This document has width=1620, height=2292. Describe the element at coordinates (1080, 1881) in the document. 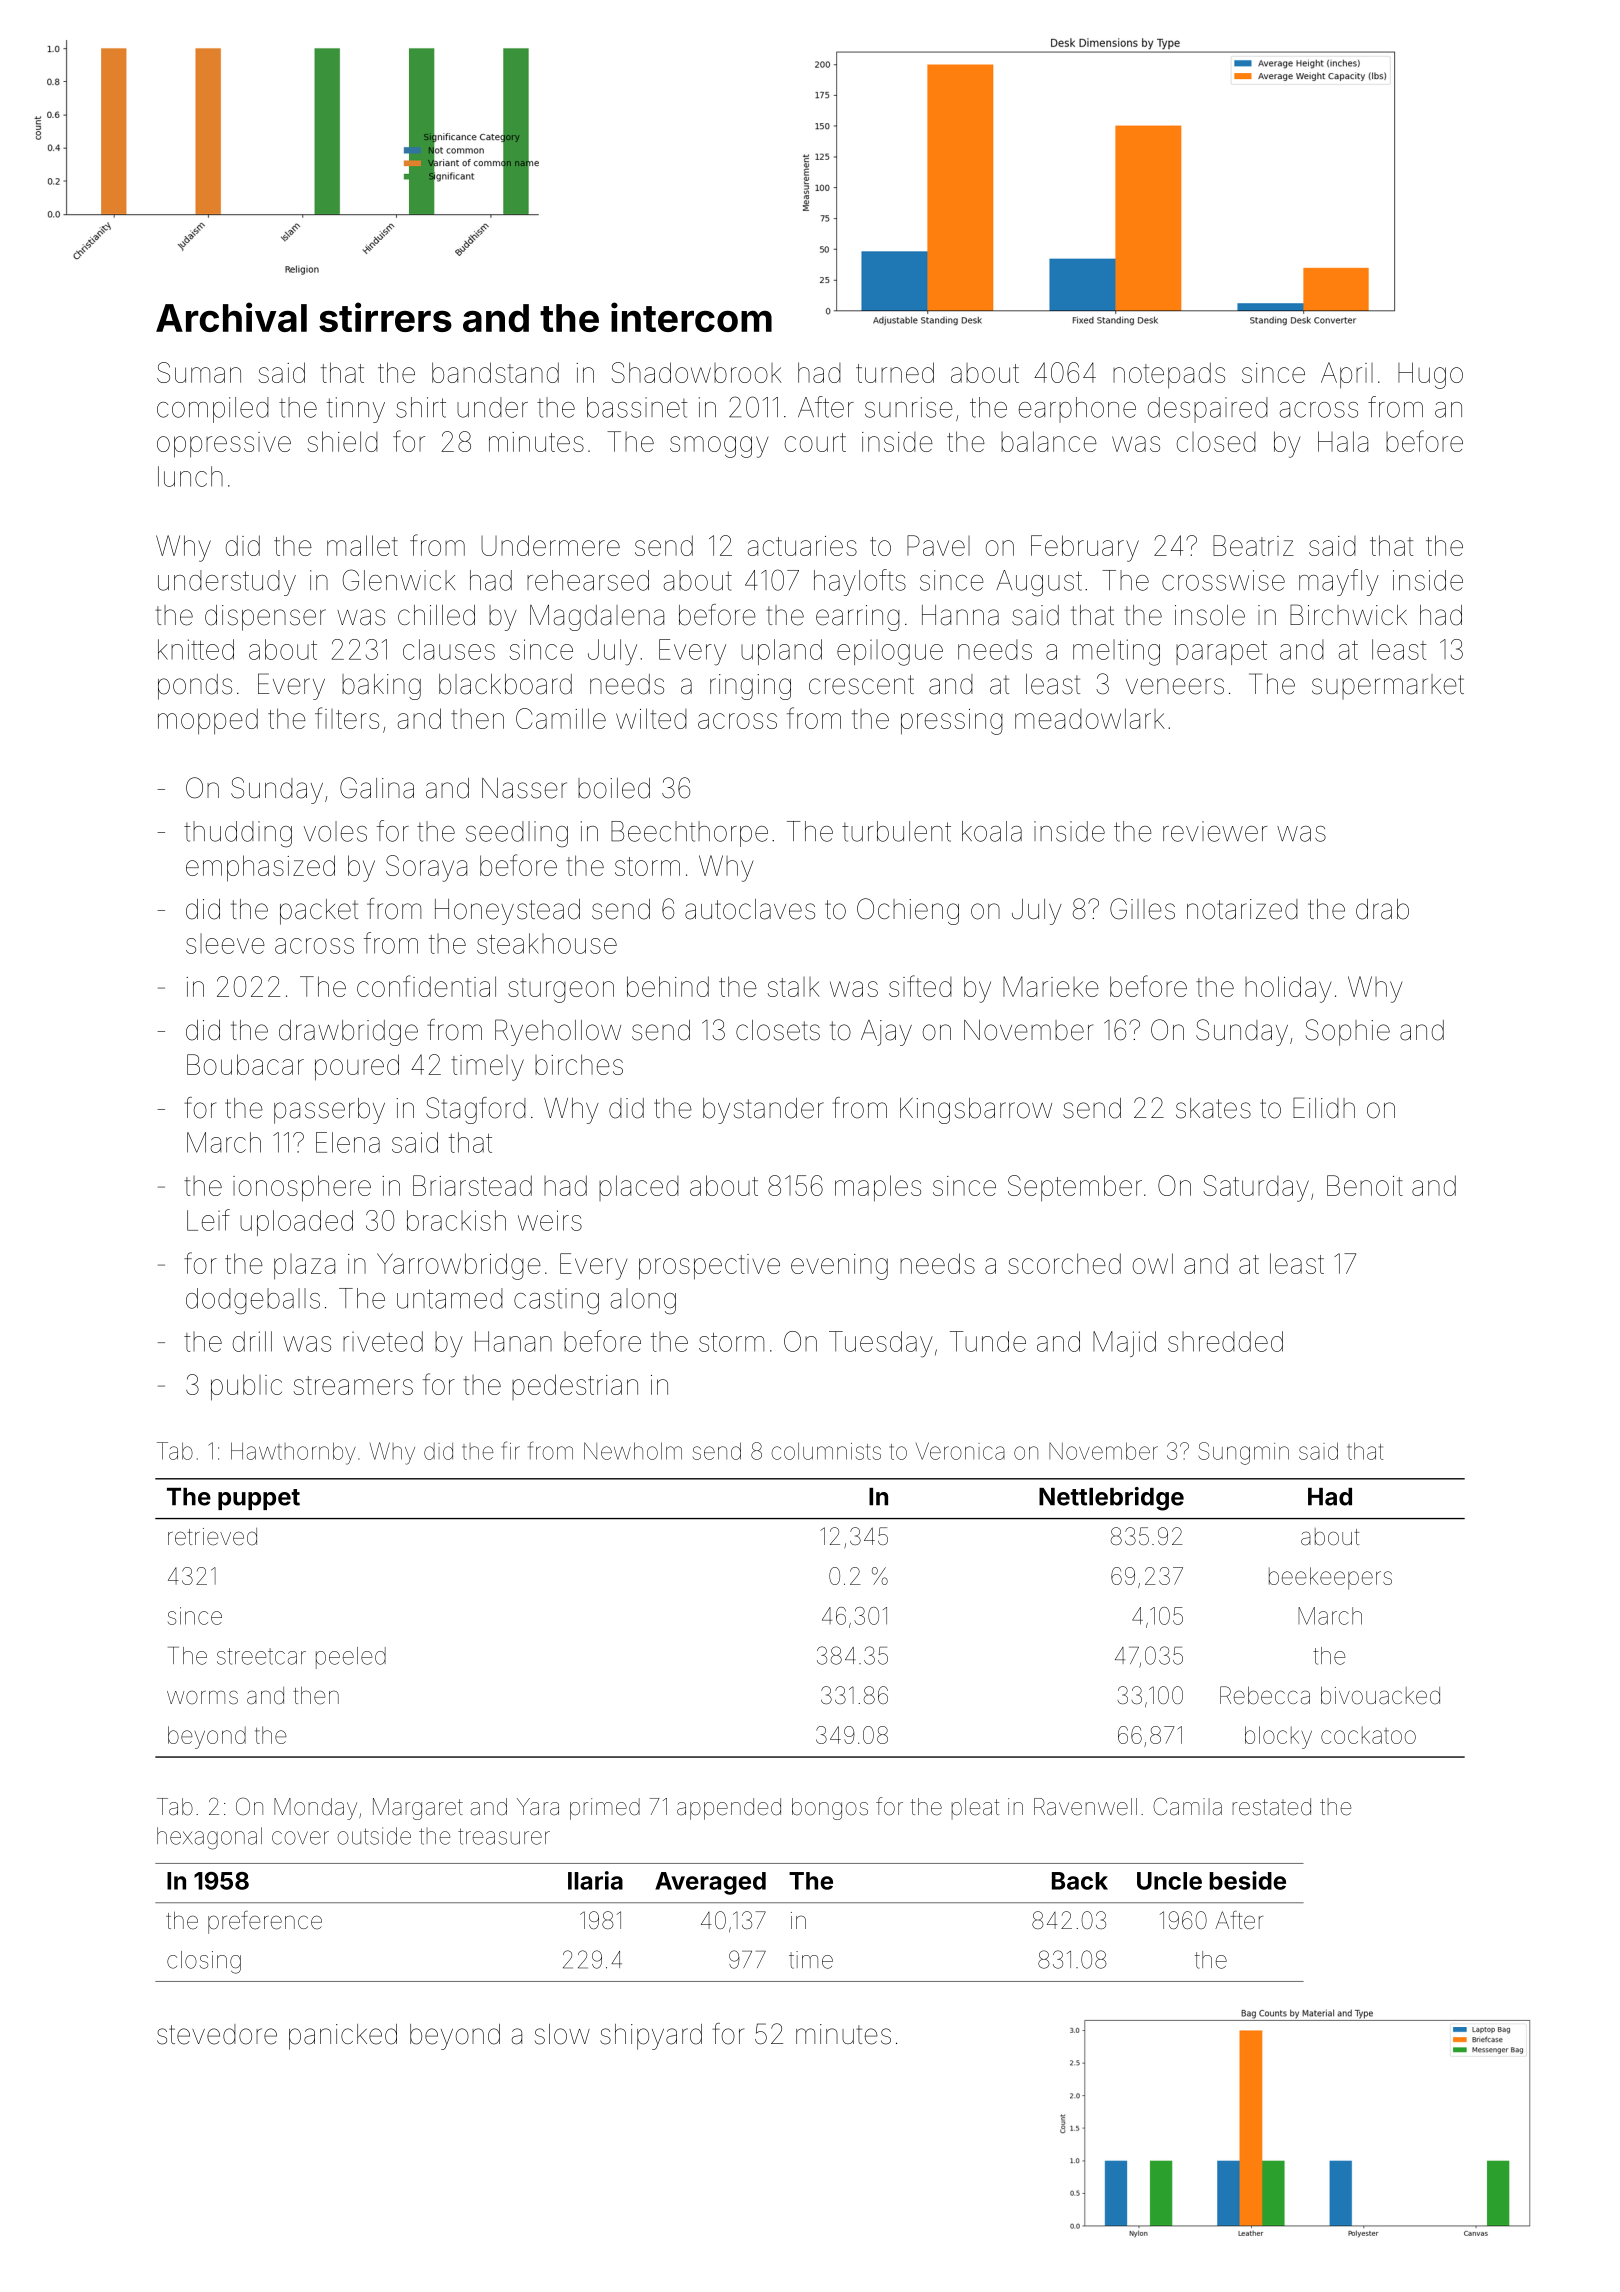

I see `Back` at that location.
